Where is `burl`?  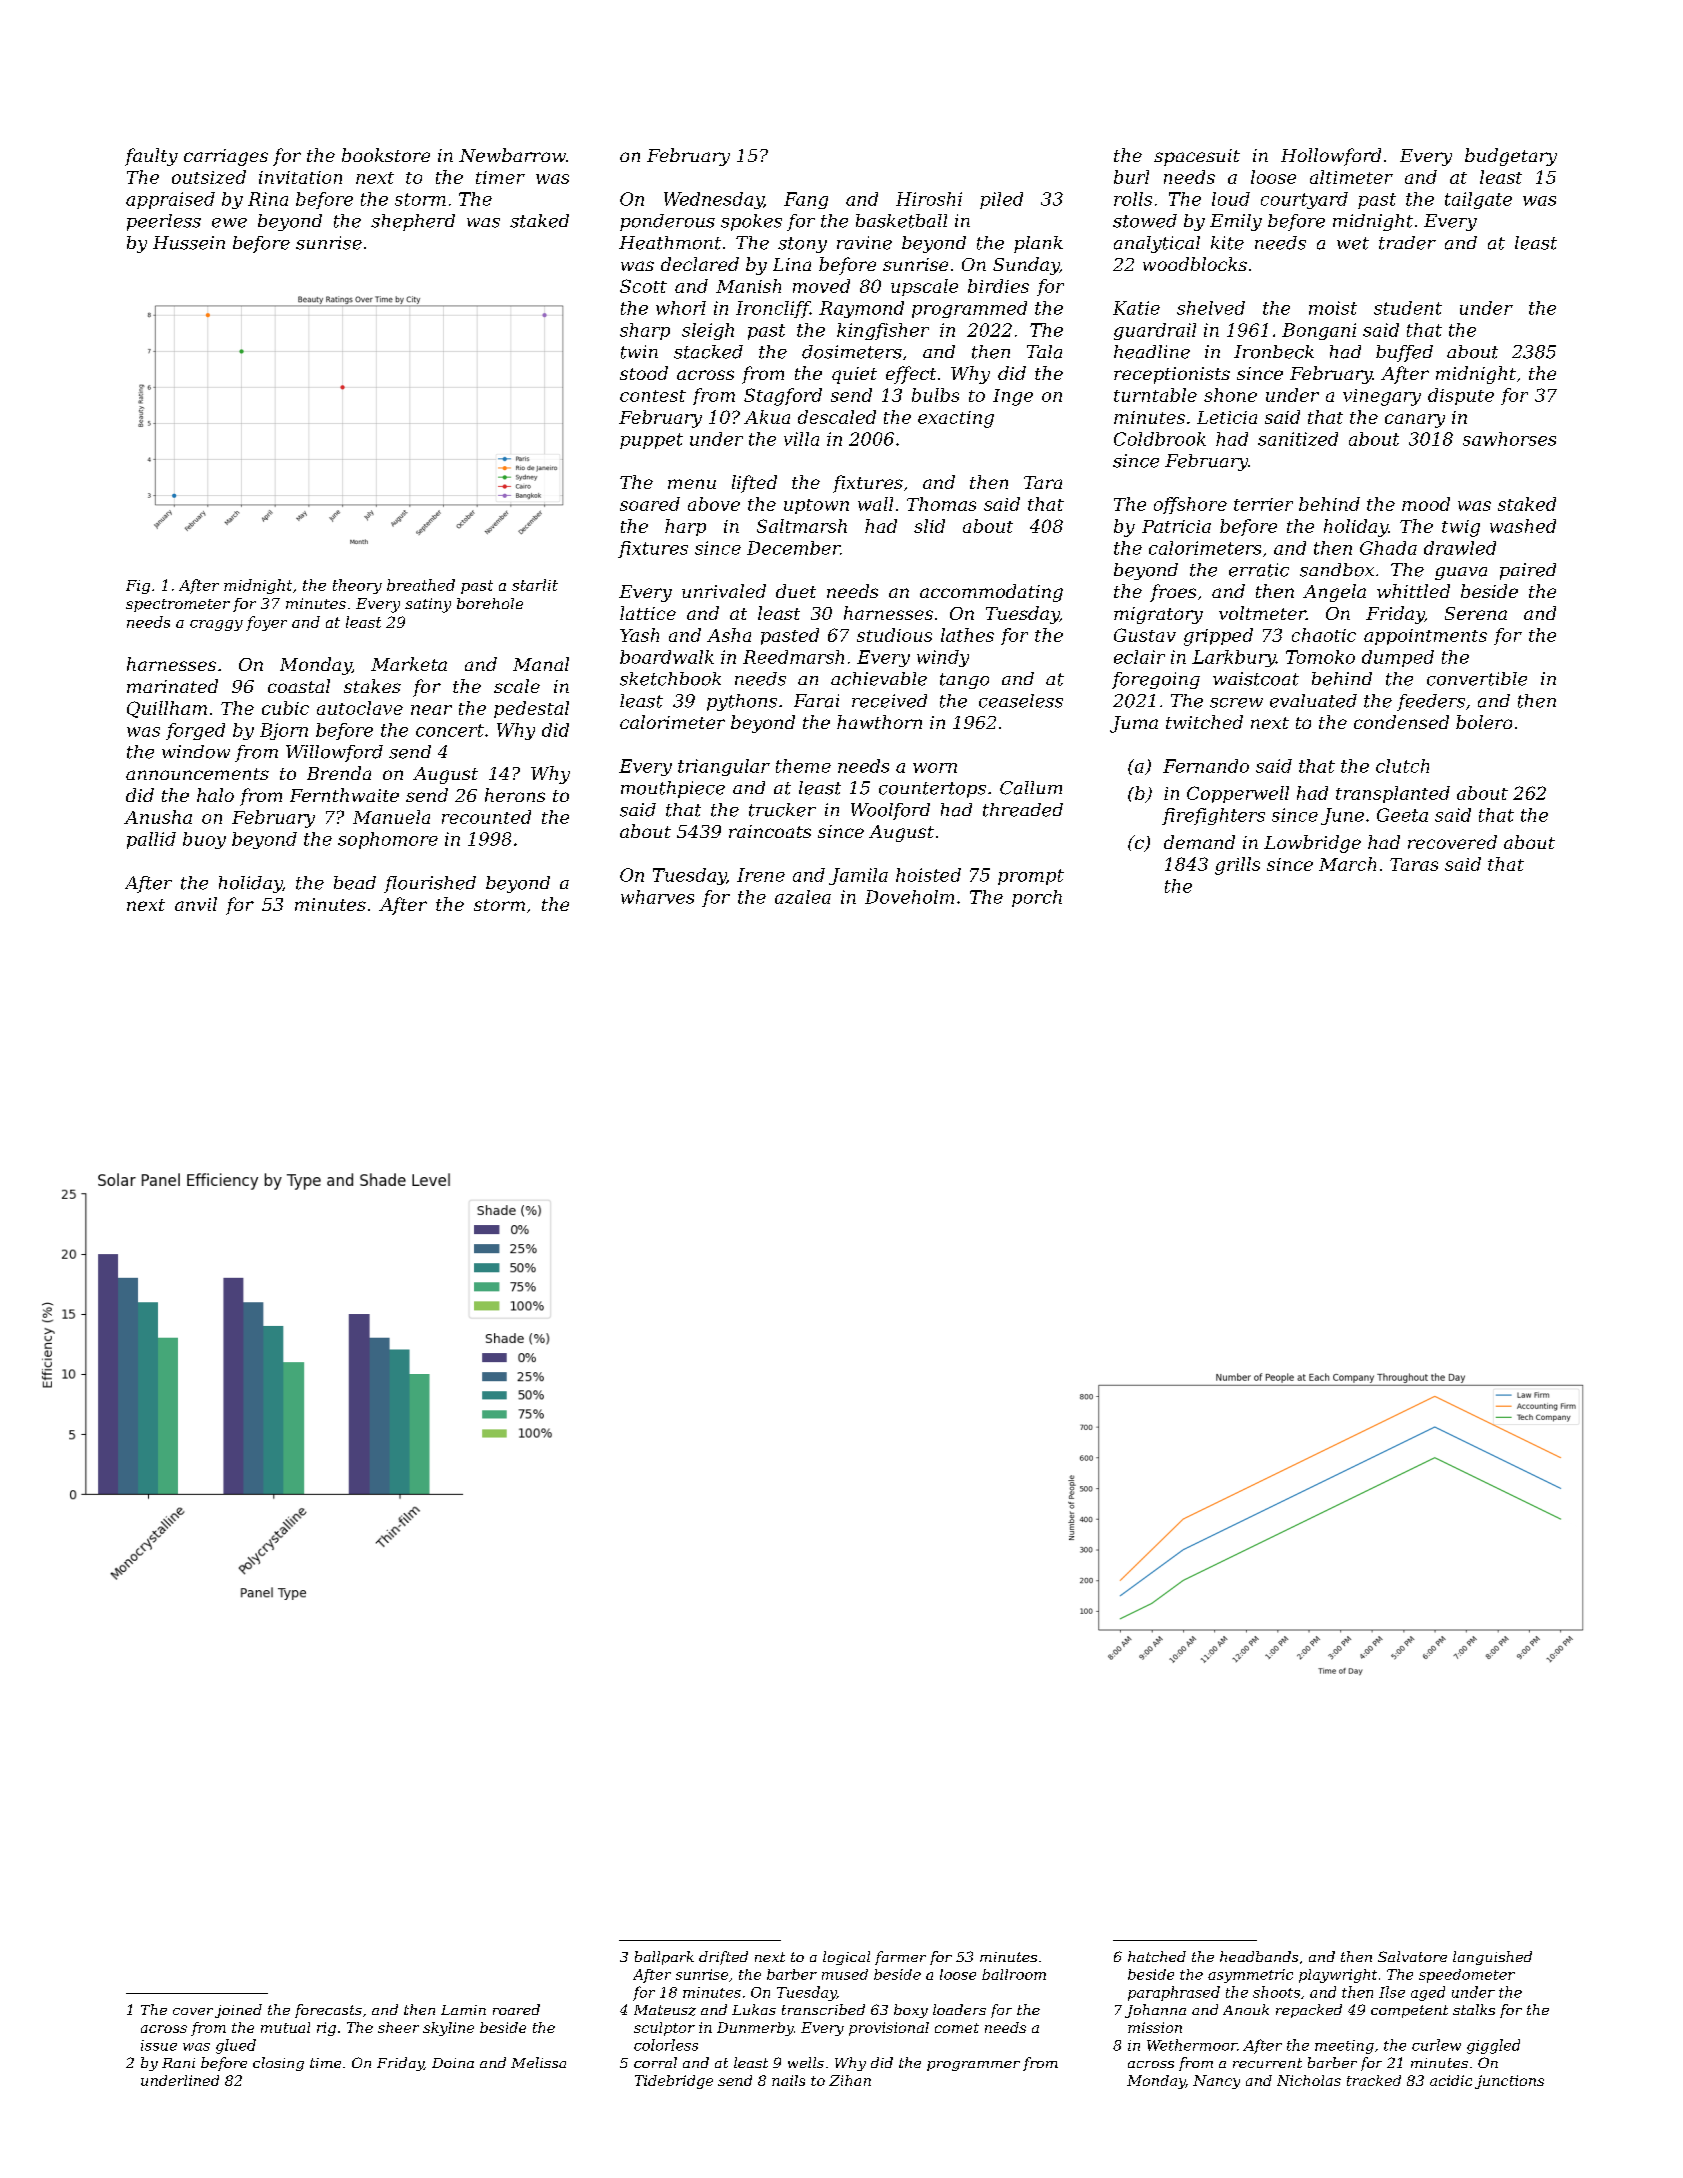
burl is located at coordinates (1131, 177).
